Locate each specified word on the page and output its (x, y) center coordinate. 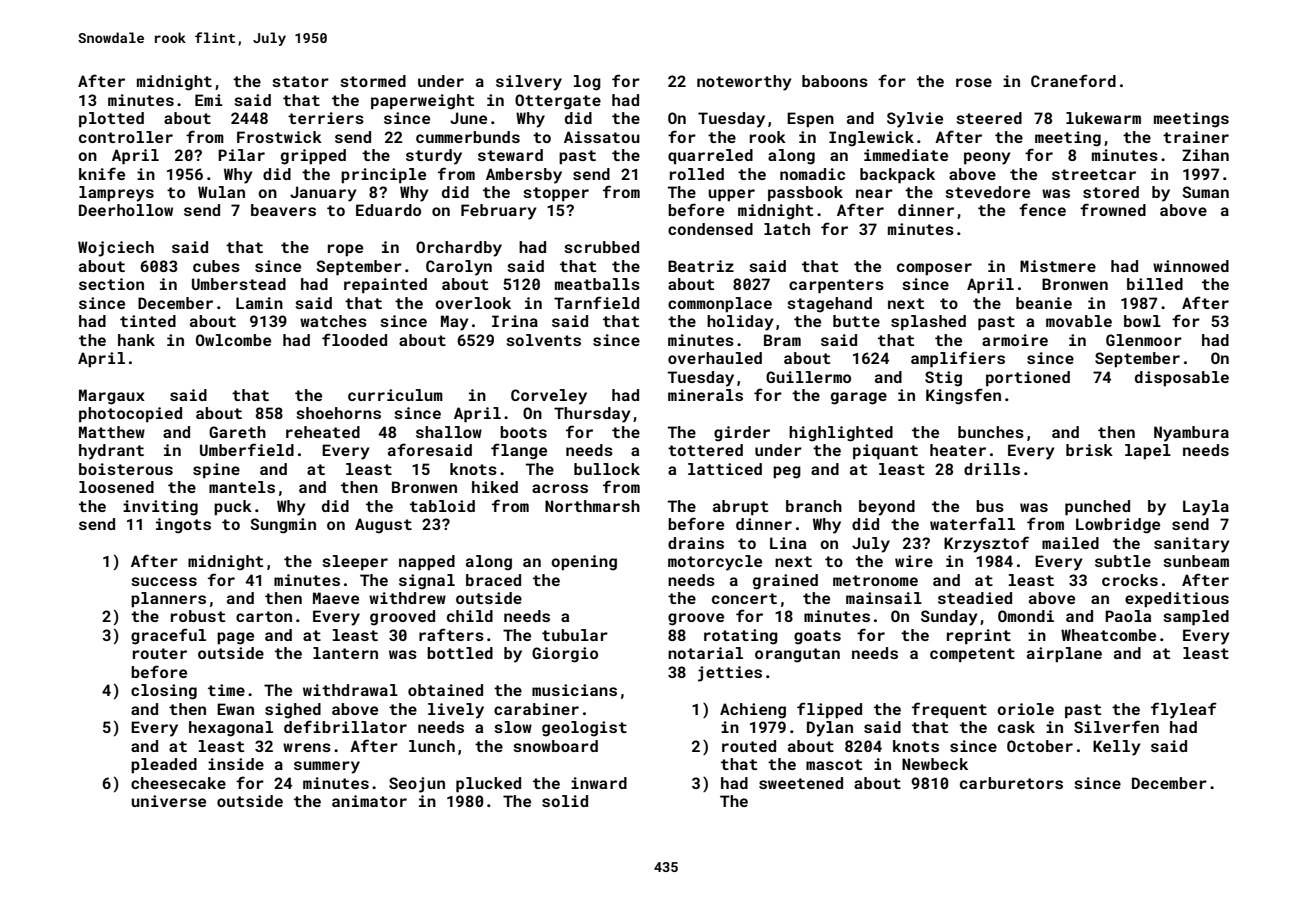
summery (327, 767)
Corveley (549, 397)
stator (300, 81)
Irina (515, 321)
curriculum (395, 395)
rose (974, 82)
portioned (1028, 379)
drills (992, 469)
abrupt (740, 508)
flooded (354, 339)
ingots (183, 526)
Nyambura (1191, 434)
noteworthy (744, 83)
